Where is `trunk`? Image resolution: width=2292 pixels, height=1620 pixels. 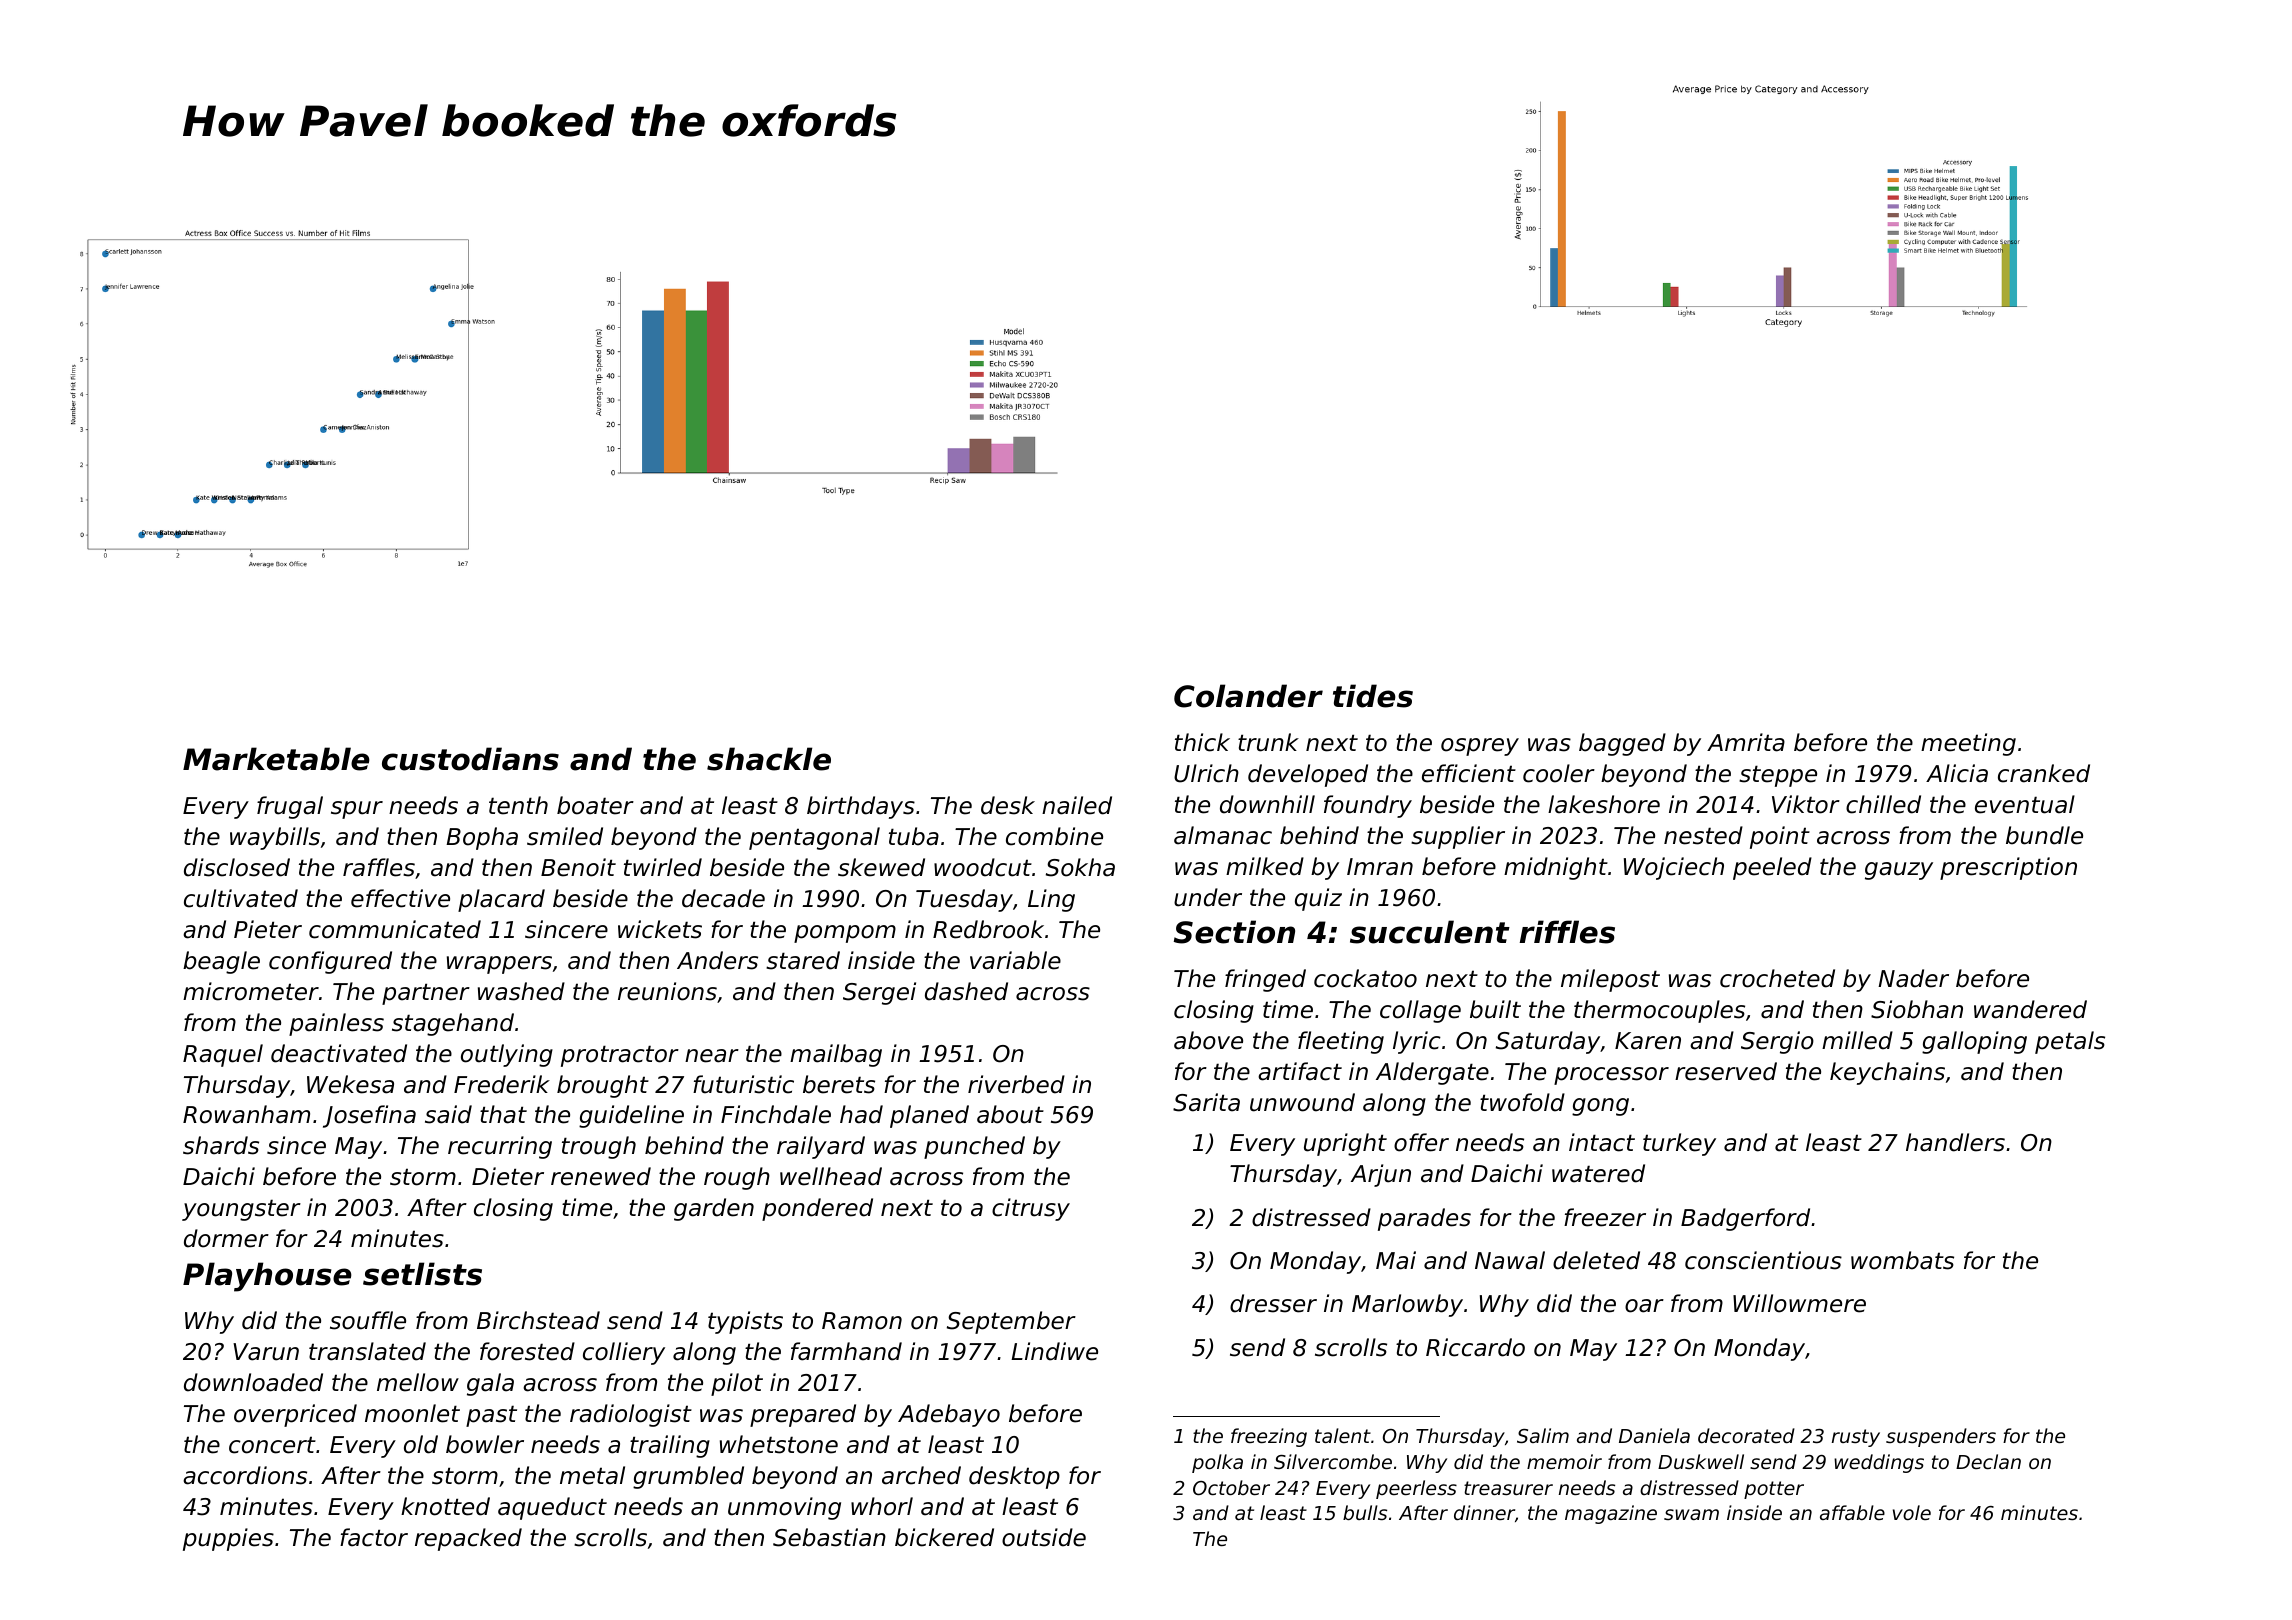
trunk is located at coordinates (1268, 742).
